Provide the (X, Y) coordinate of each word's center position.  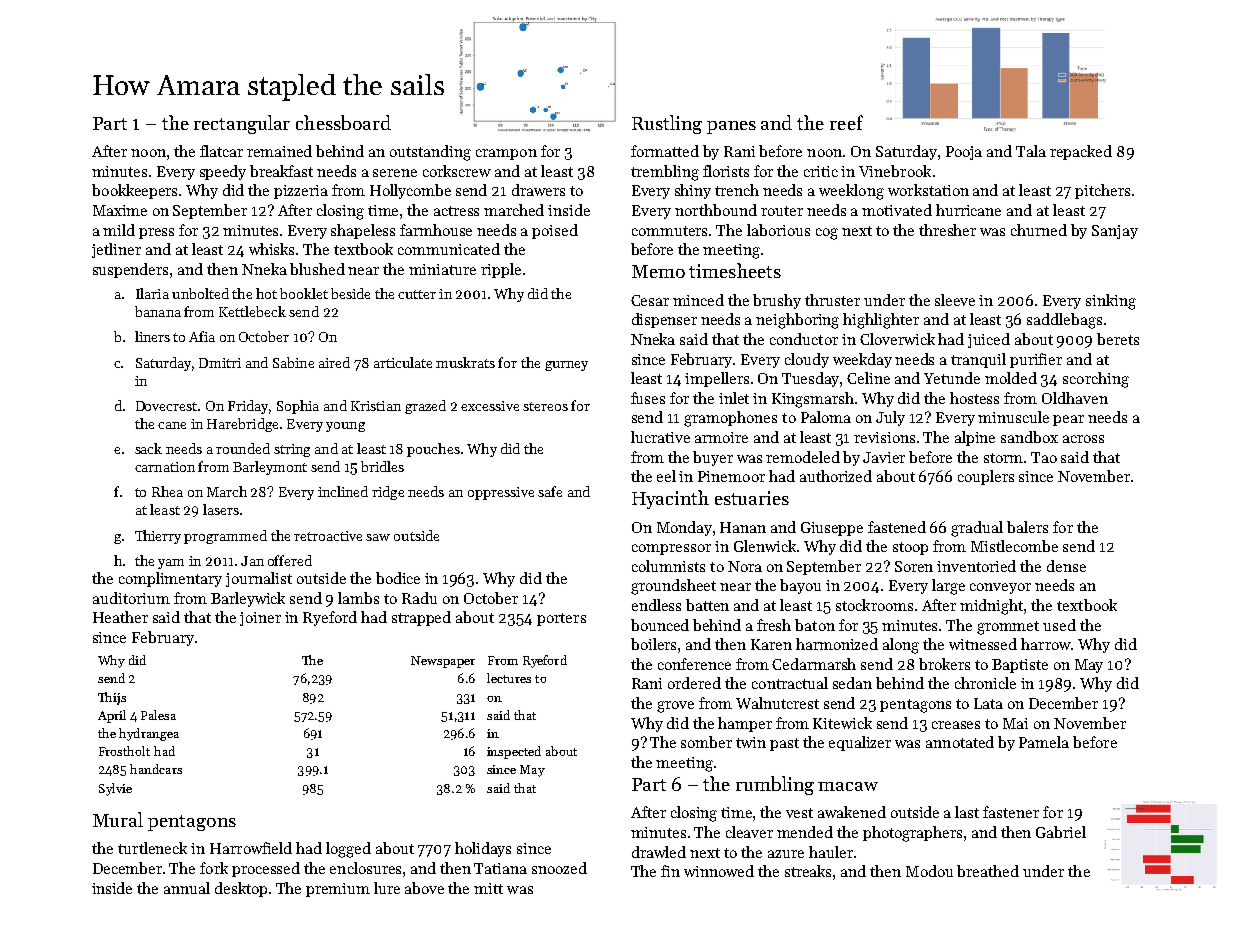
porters (561, 619)
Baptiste (1020, 666)
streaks (808, 871)
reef (846, 122)
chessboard (343, 122)
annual (187, 888)
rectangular (242, 124)
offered (290, 560)
